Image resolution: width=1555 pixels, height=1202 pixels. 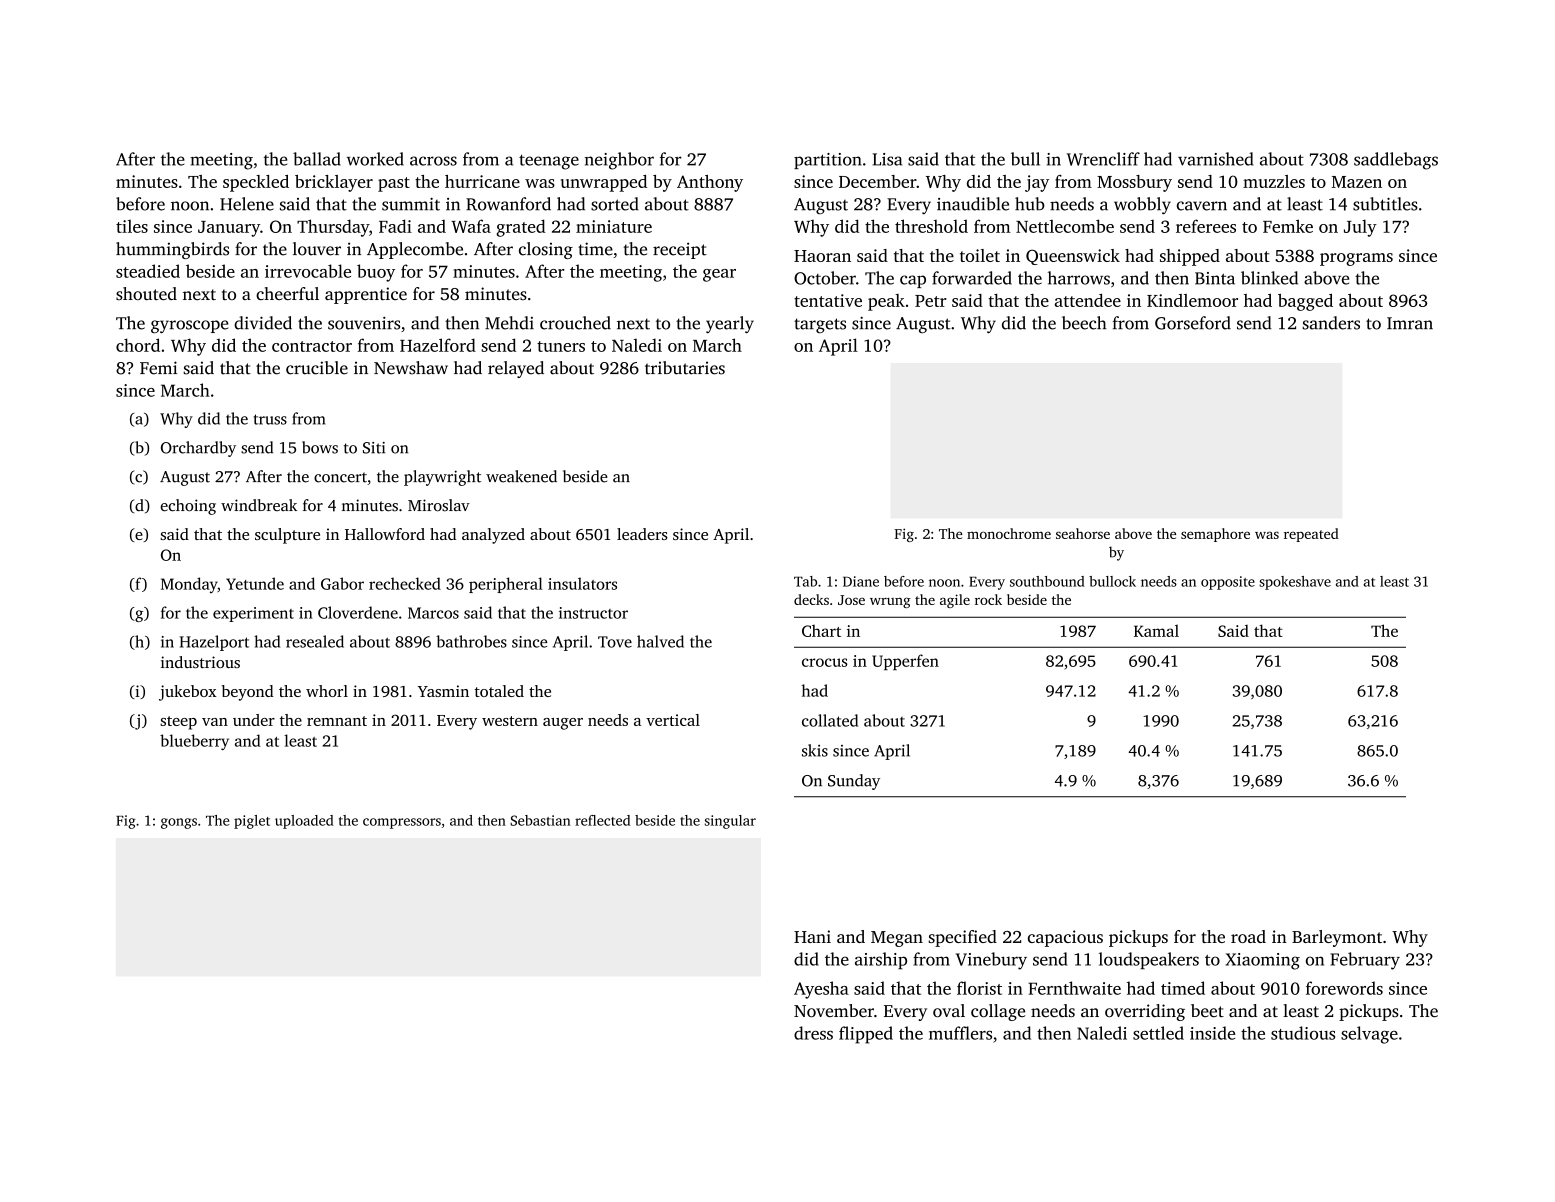 I want to click on gongs, so click(x=179, y=823).
